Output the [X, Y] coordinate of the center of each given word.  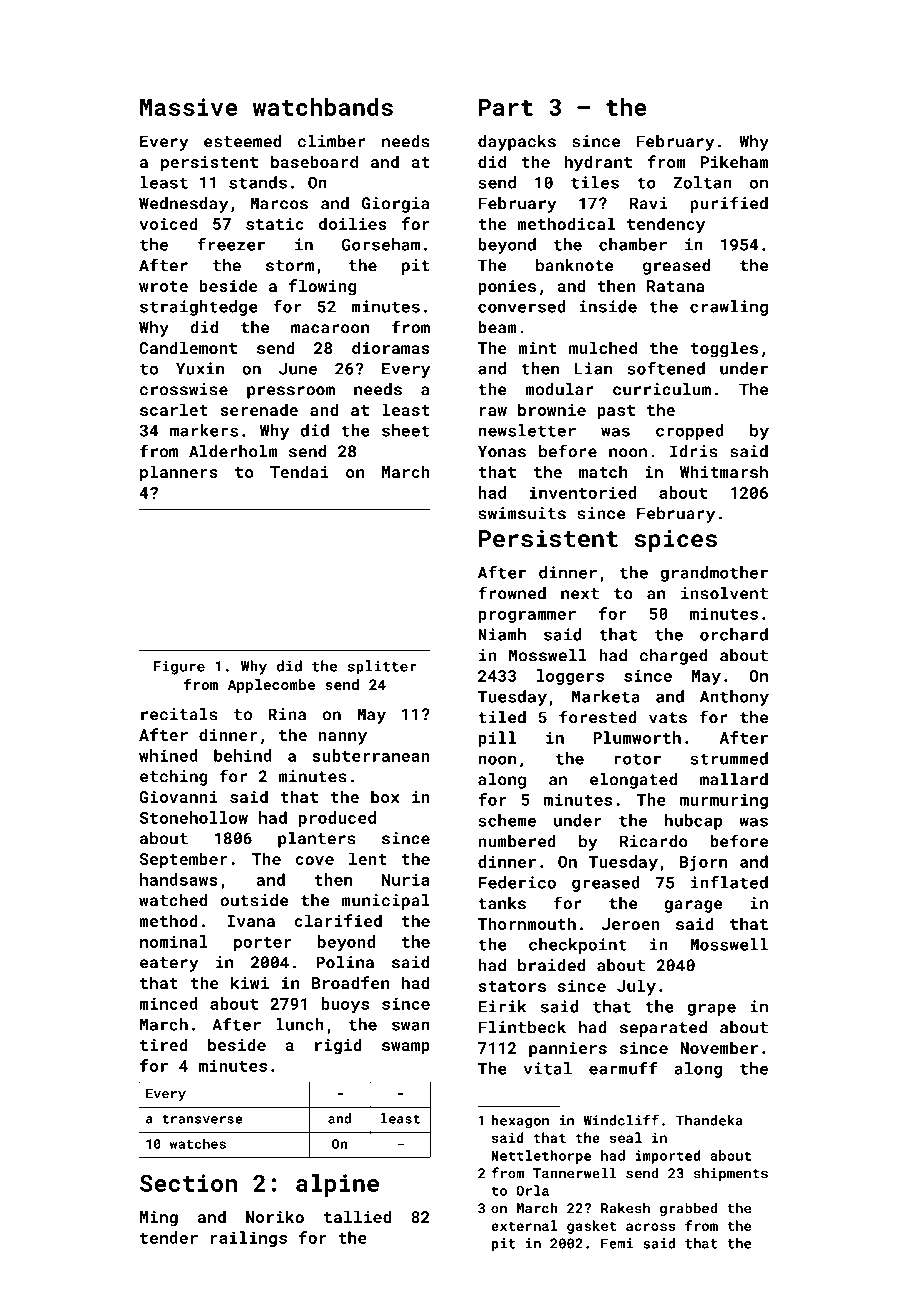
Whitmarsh [724, 471]
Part [506, 107]
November [719, 1047]
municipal [386, 902]
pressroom [291, 392]
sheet [406, 430]
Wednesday [183, 205]
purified [729, 204]
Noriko [275, 1216]
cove [314, 860]
